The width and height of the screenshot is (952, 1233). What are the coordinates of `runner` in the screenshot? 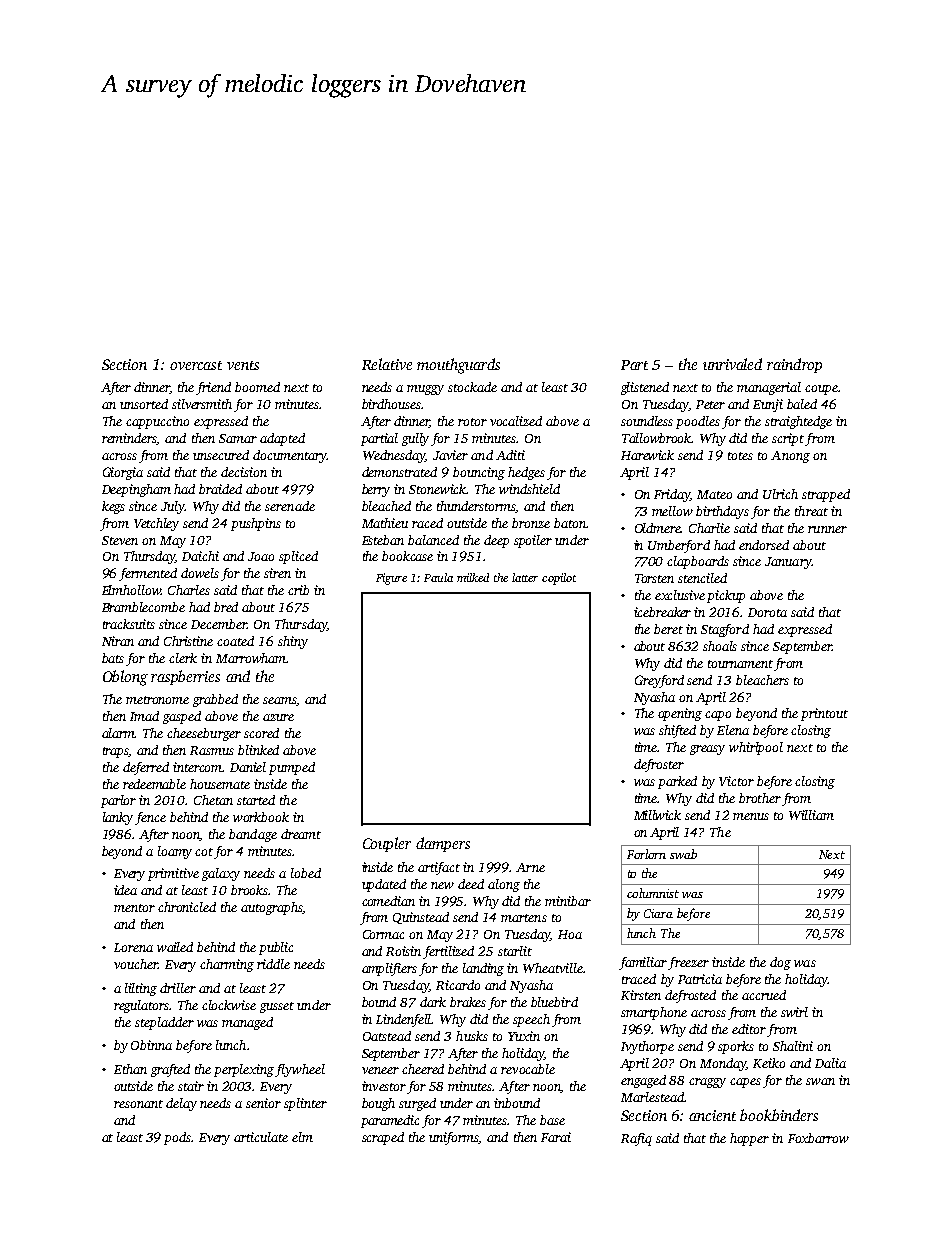 It's located at (827, 529).
